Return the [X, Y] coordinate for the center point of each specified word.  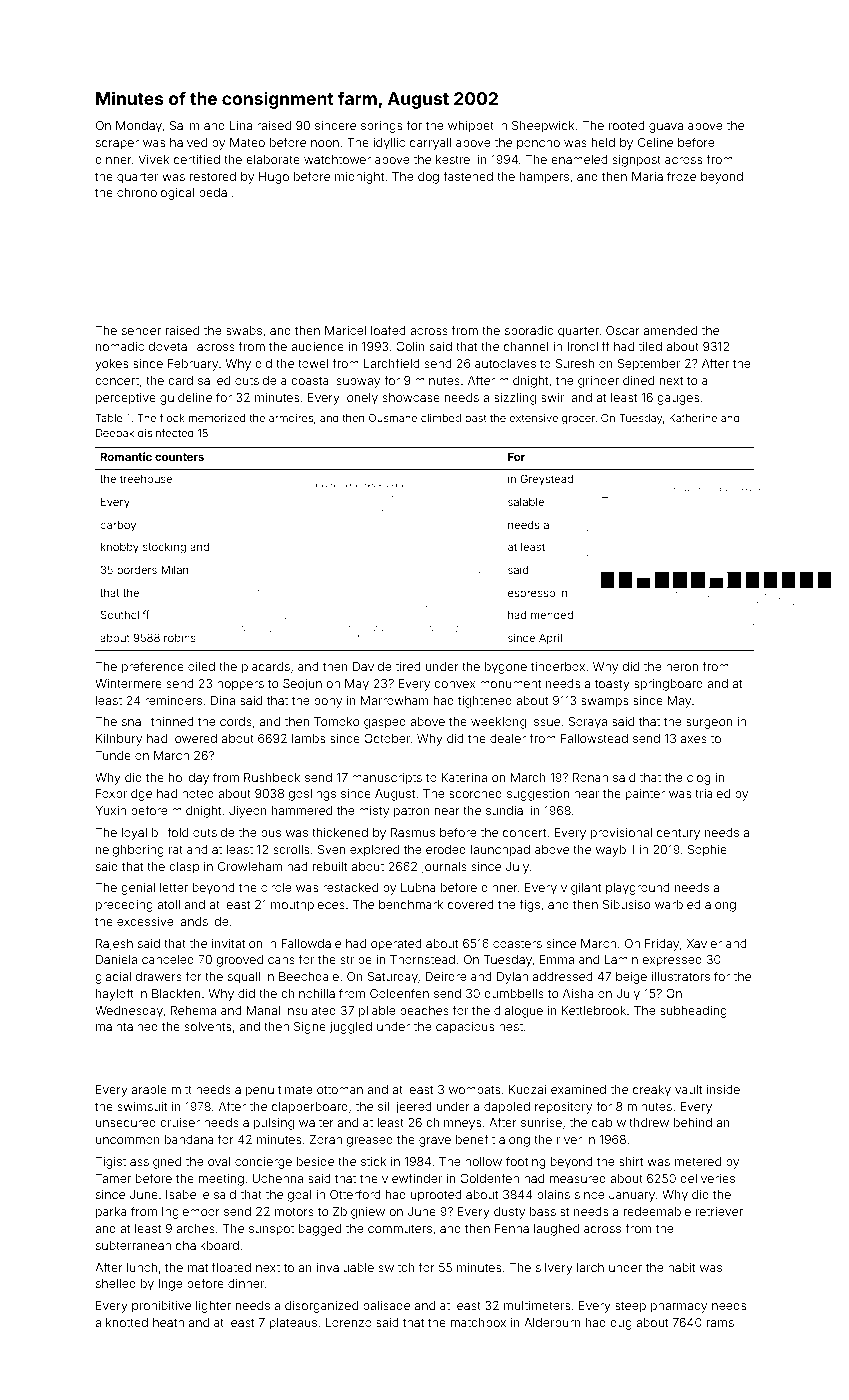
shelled [116, 1283]
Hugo [274, 178]
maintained [127, 1026]
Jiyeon [248, 812]
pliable [377, 1012]
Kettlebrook [594, 1010]
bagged [320, 1230]
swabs [244, 330]
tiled [650, 346]
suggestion [538, 795]
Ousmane [393, 418]
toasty [612, 685]
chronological [155, 194]
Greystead [546, 480]
